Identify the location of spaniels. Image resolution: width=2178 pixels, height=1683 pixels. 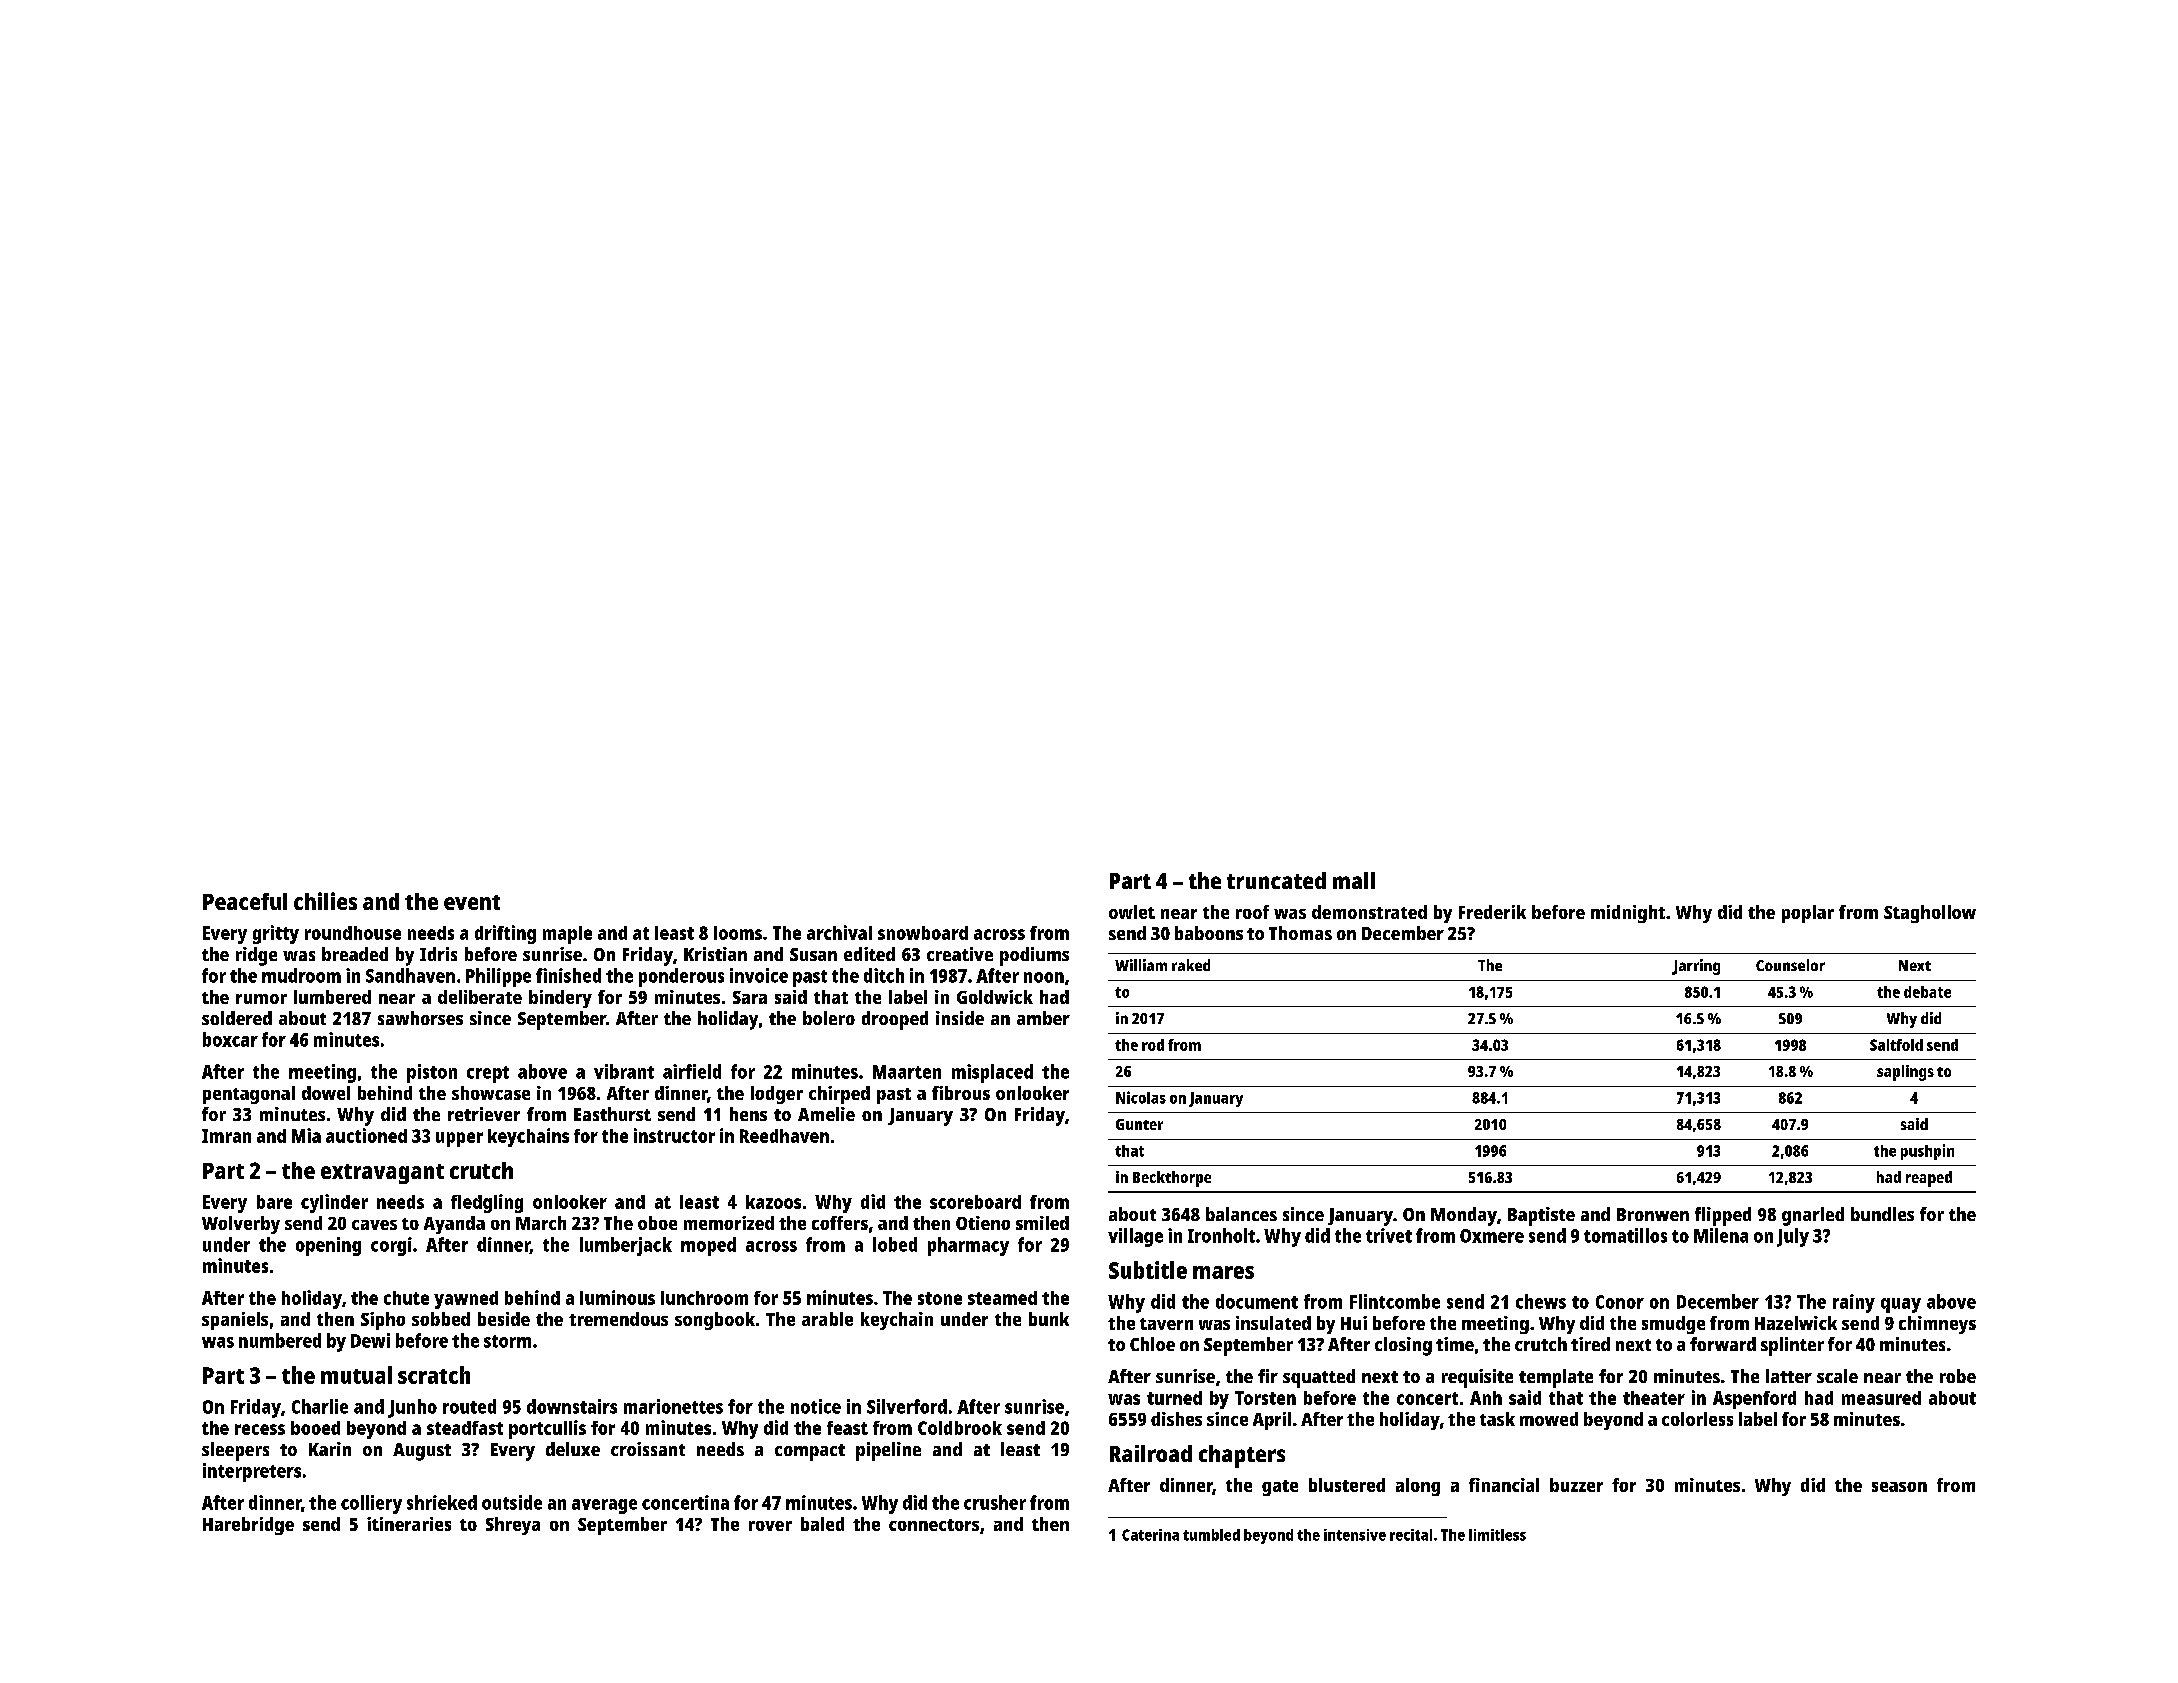
(235, 1321).
